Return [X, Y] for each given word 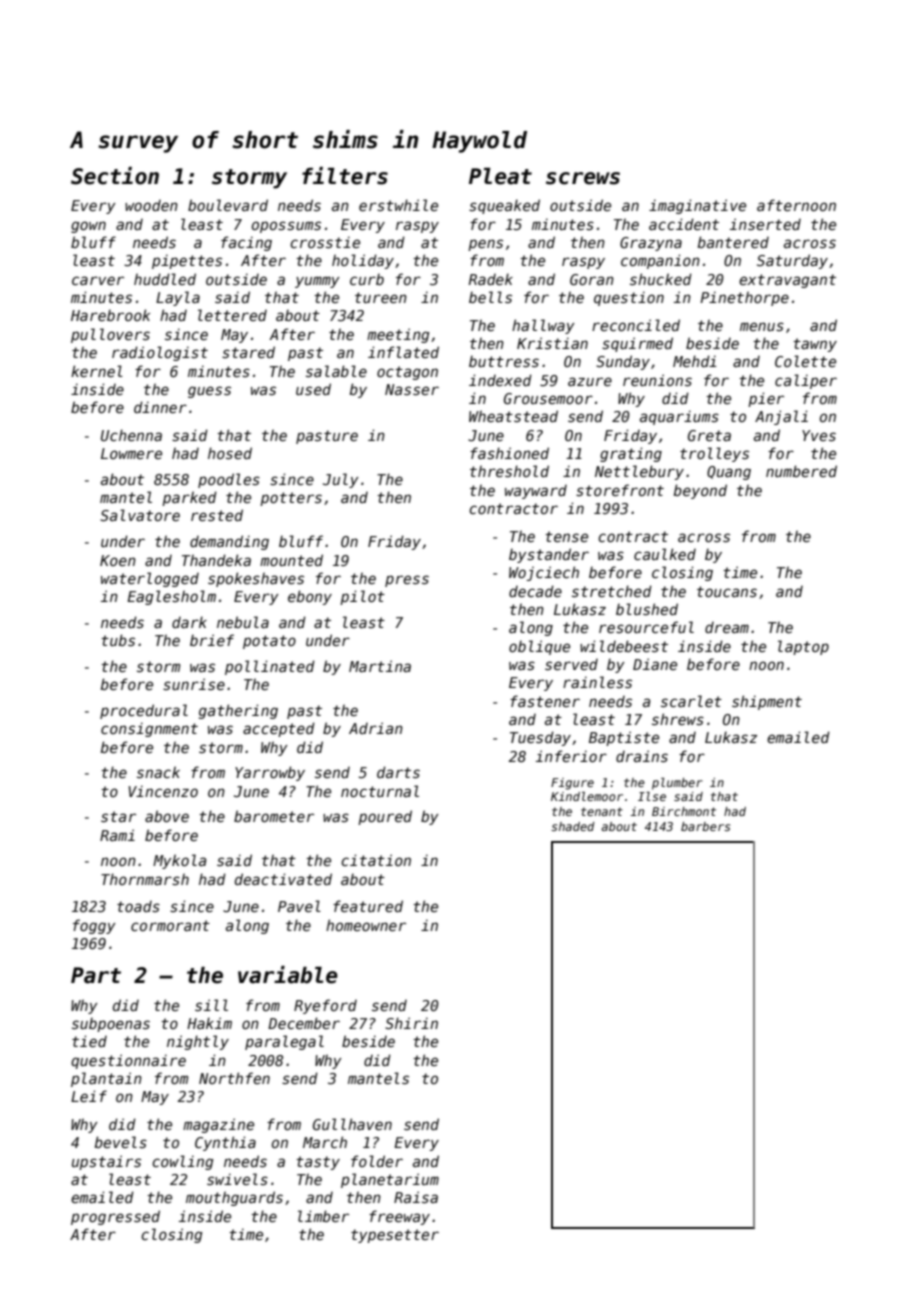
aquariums [679, 417]
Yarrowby [270, 773]
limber [323, 1216]
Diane [655, 664]
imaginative [697, 206]
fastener [545, 701]
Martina [380, 666]
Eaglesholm [171, 597]
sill [211, 1005]
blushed [647, 609]
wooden [151, 205]
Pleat [500, 176]
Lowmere [131, 453]
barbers [705, 826]
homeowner [366, 925]
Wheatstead [513, 416]
